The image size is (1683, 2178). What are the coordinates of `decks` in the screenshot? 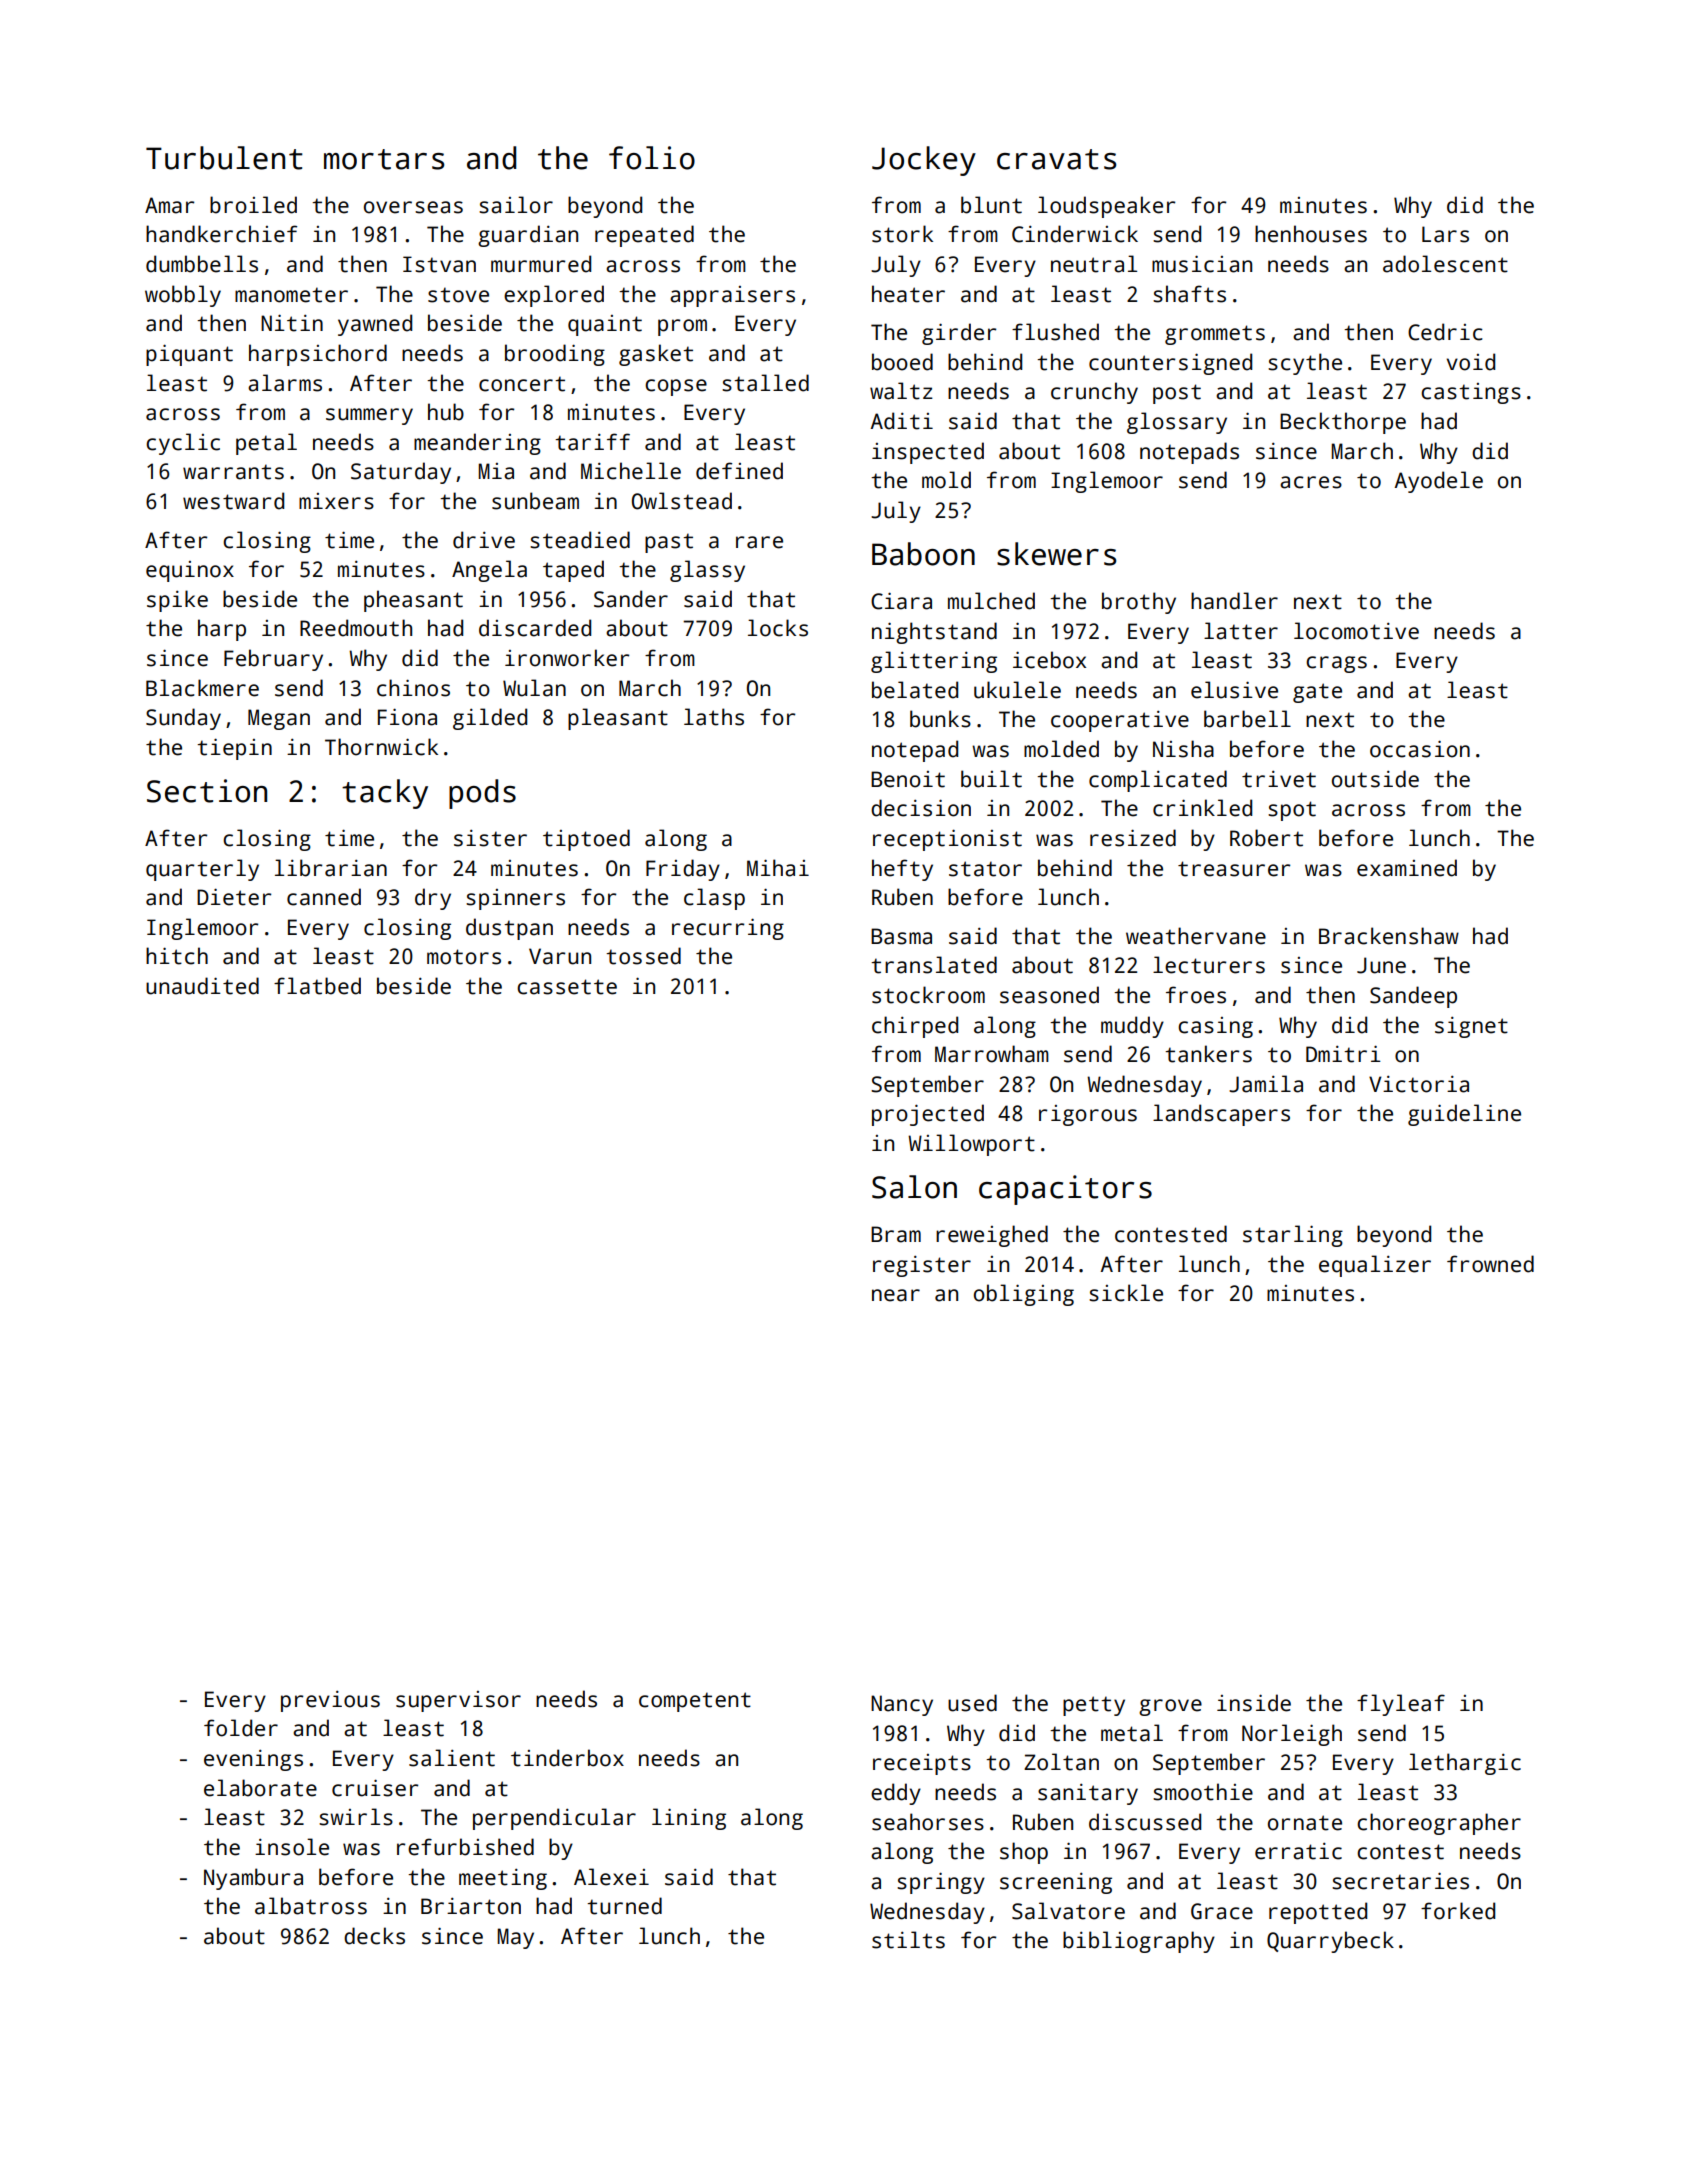 It's located at (374, 1936).
